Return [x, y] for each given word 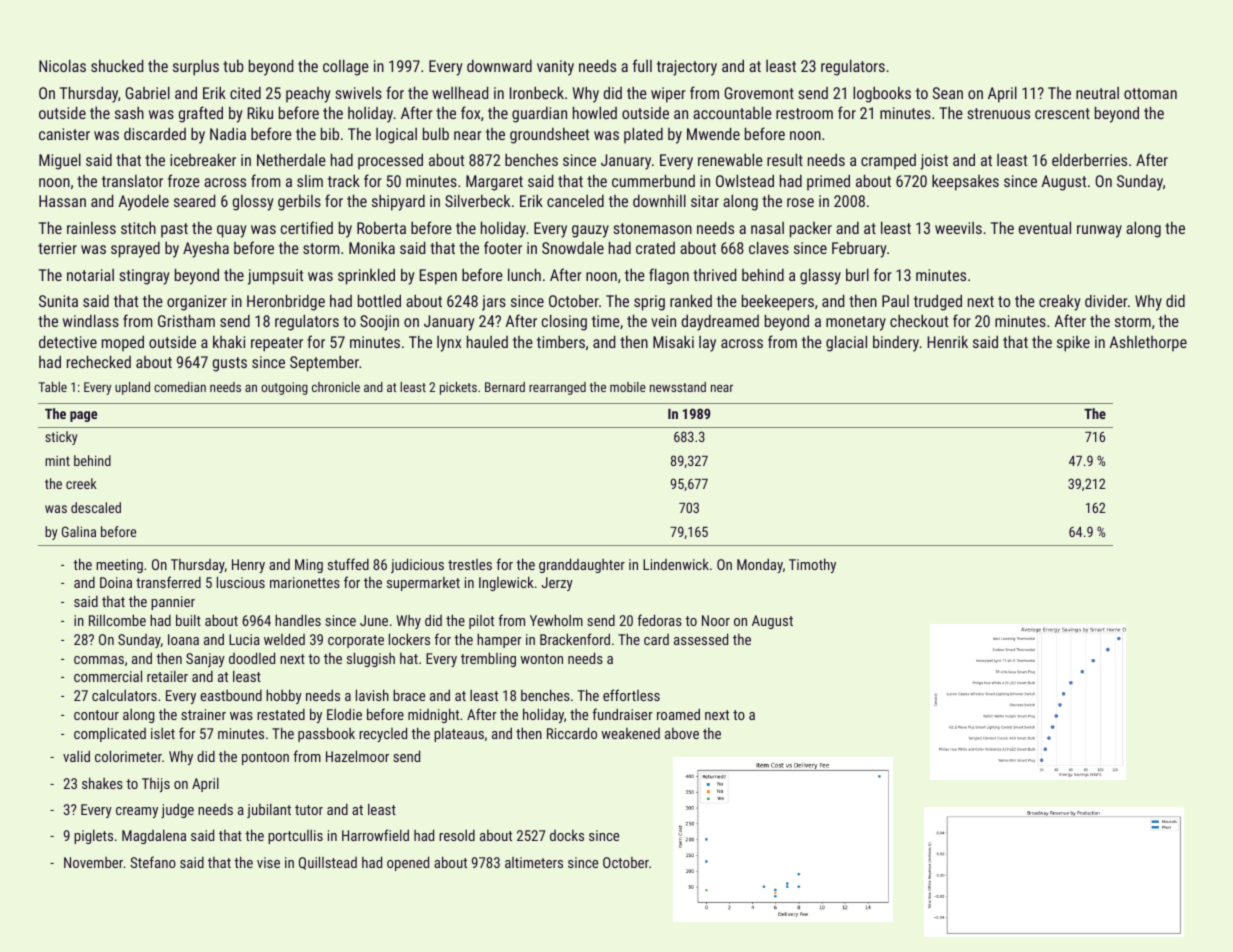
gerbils [299, 203]
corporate [356, 641]
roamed [678, 714]
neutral [1097, 93]
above [682, 733]
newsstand [678, 387]
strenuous [999, 113]
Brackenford [575, 639]
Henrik [948, 342]
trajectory [687, 68]
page [83, 416]
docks [567, 835]
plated [643, 135]
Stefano [153, 862]
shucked [117, 65]
